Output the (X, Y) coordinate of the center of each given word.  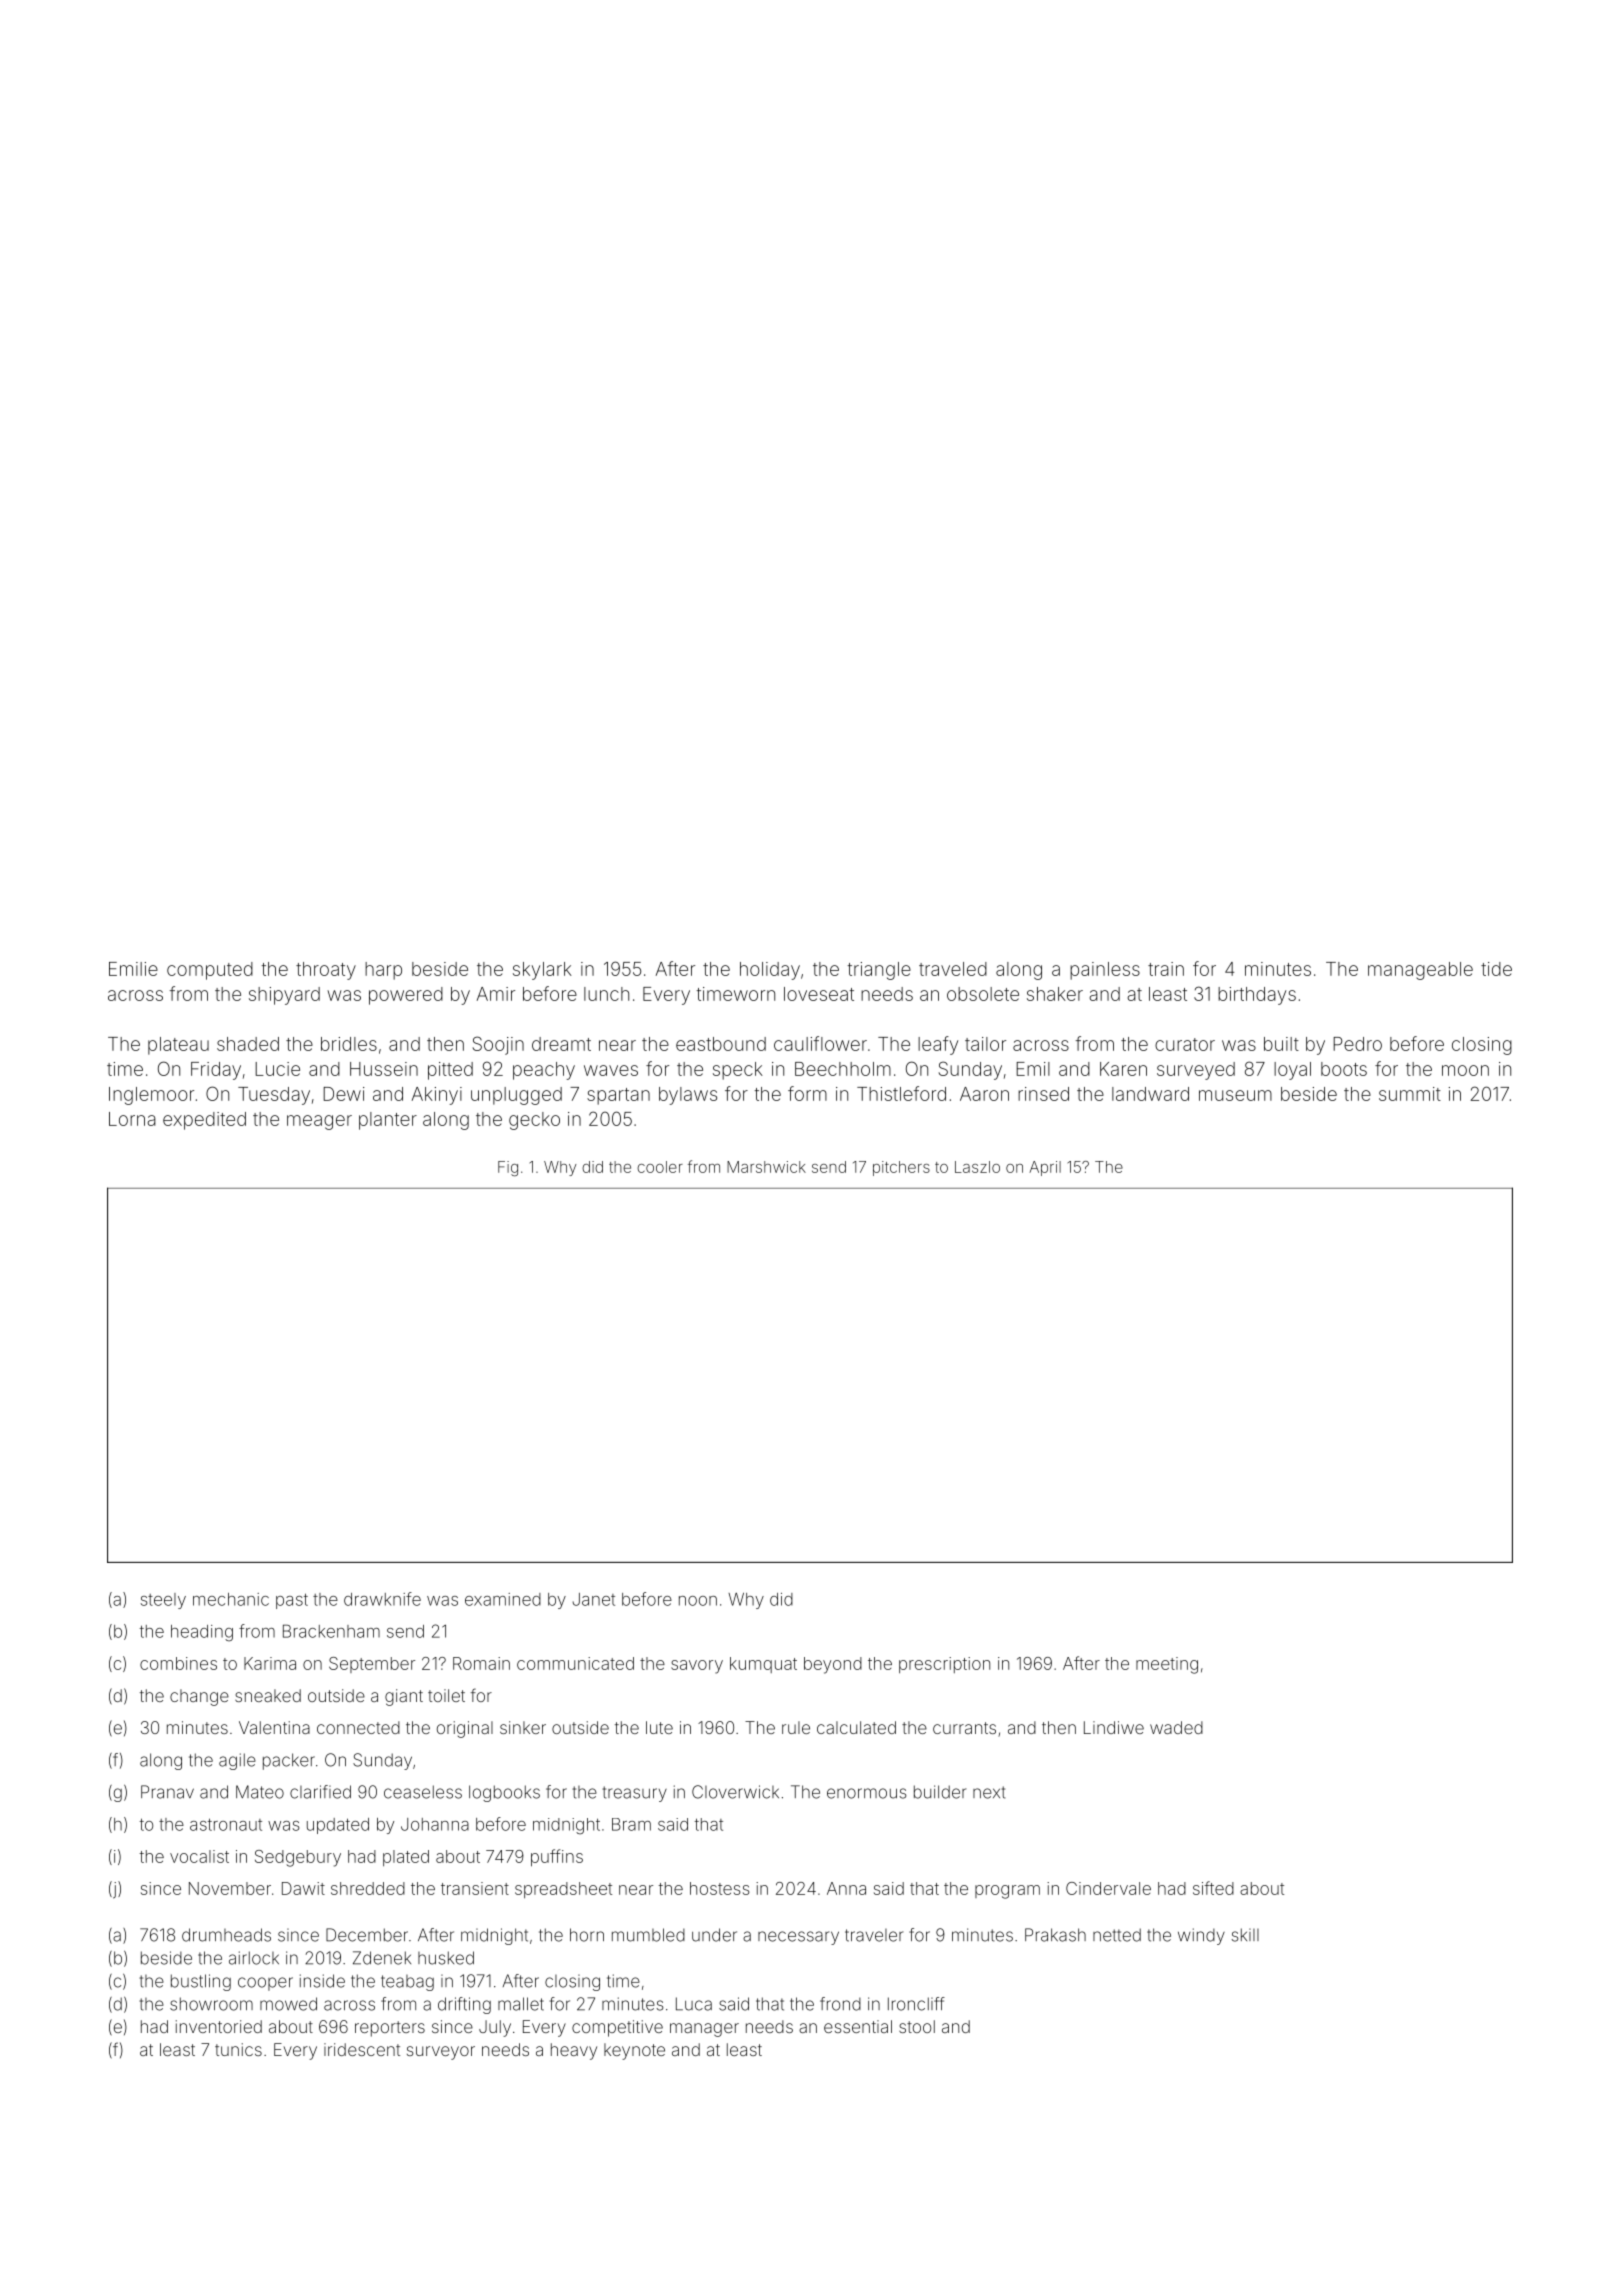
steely (163, 1601)
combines (178, 1663)
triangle (879, 971)
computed (210, 971)
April (1045, 1168)
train (1166, 969)
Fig (508, 1168)
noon (698, 1601)
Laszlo (977, 1167)
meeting (1167, 1665)
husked (446, 1958)
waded (1176, 1727)
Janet (593, 1599)
